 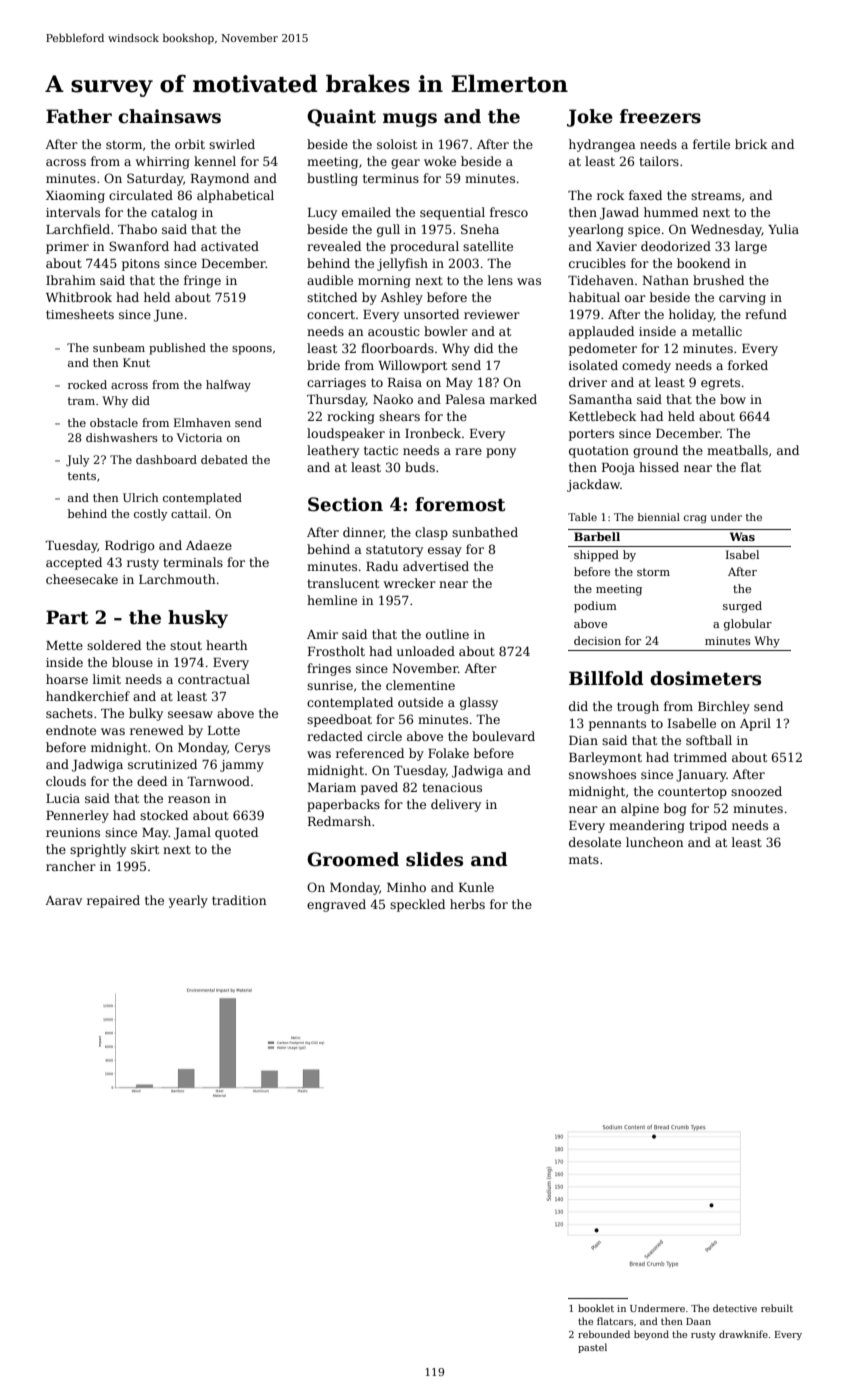 What do you see at coordinates (748, 365) in the screenshot?
I see `forked` at bounding box center [748, 365].
